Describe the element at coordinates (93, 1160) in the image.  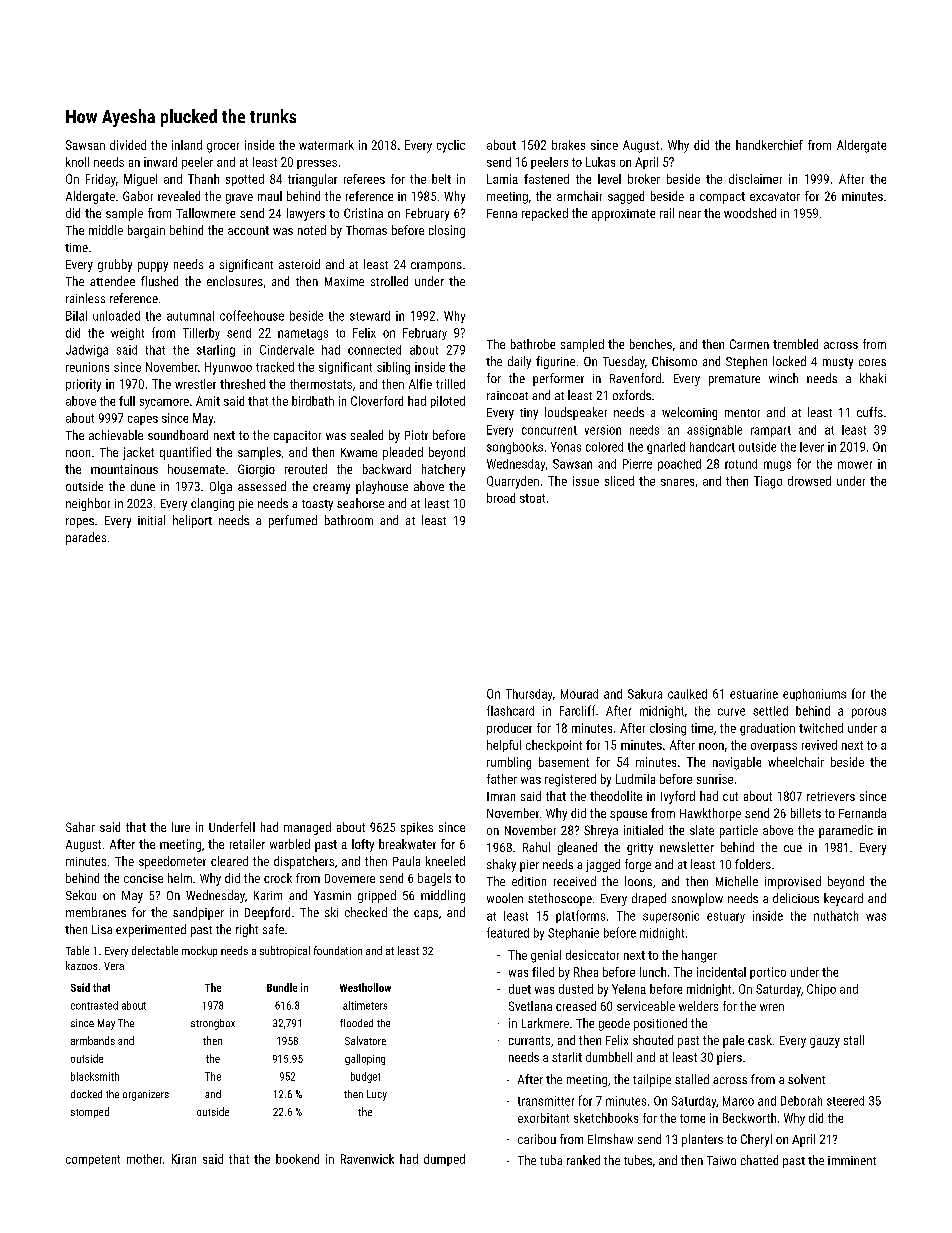
I see `competent` at that location.
